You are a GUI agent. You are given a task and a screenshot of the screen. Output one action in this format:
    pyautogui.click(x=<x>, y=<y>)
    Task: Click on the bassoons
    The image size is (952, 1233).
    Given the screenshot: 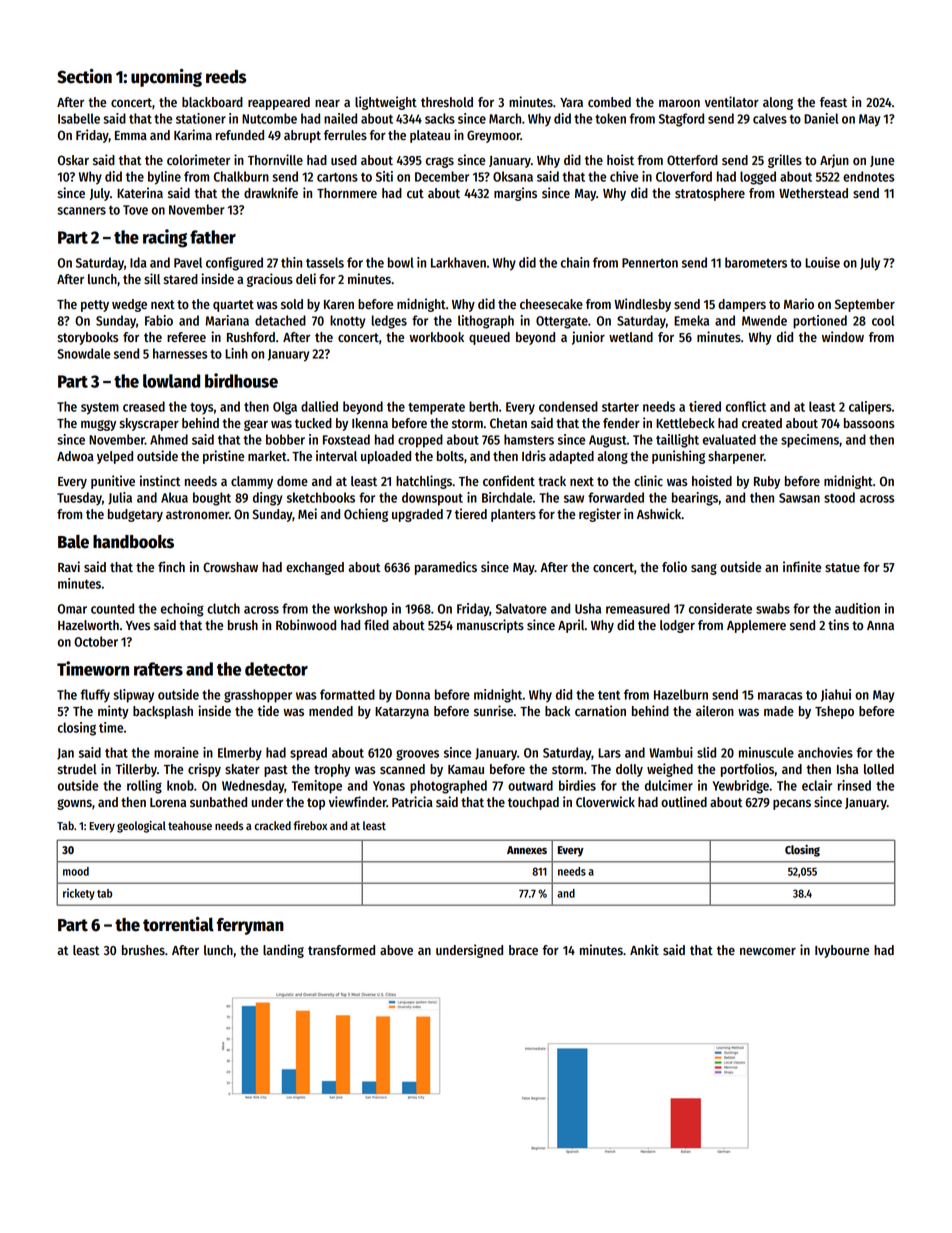 What is the action you would take?
    pyautogui.click(x=869, y=423)
